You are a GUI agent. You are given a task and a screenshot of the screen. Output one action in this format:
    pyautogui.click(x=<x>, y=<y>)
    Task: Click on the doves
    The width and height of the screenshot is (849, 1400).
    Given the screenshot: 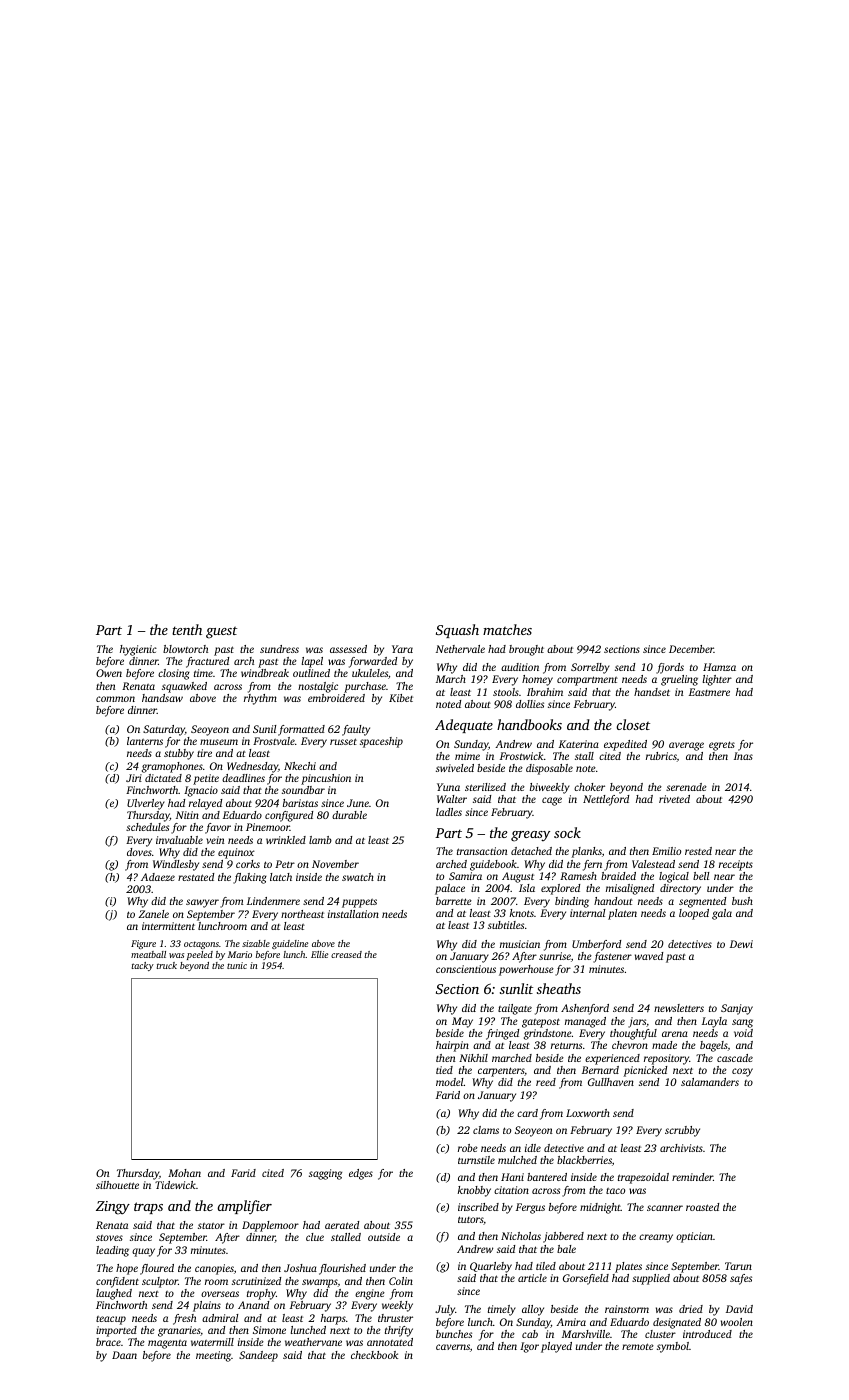 What is the action you would take?
    pyautogui.click(x=139, y=852)
